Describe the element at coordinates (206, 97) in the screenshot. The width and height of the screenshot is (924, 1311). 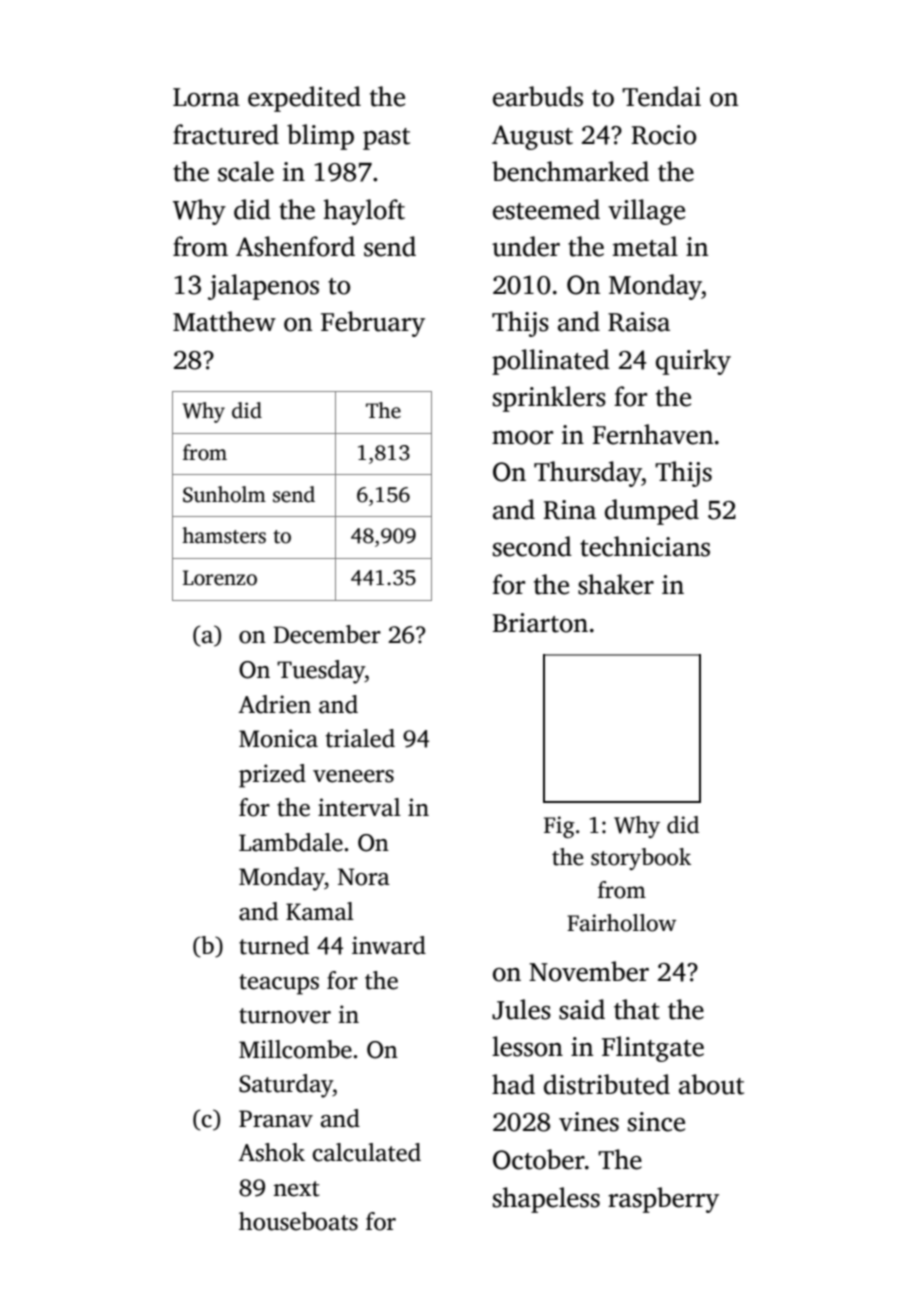
I see `Lorna` at that location.
